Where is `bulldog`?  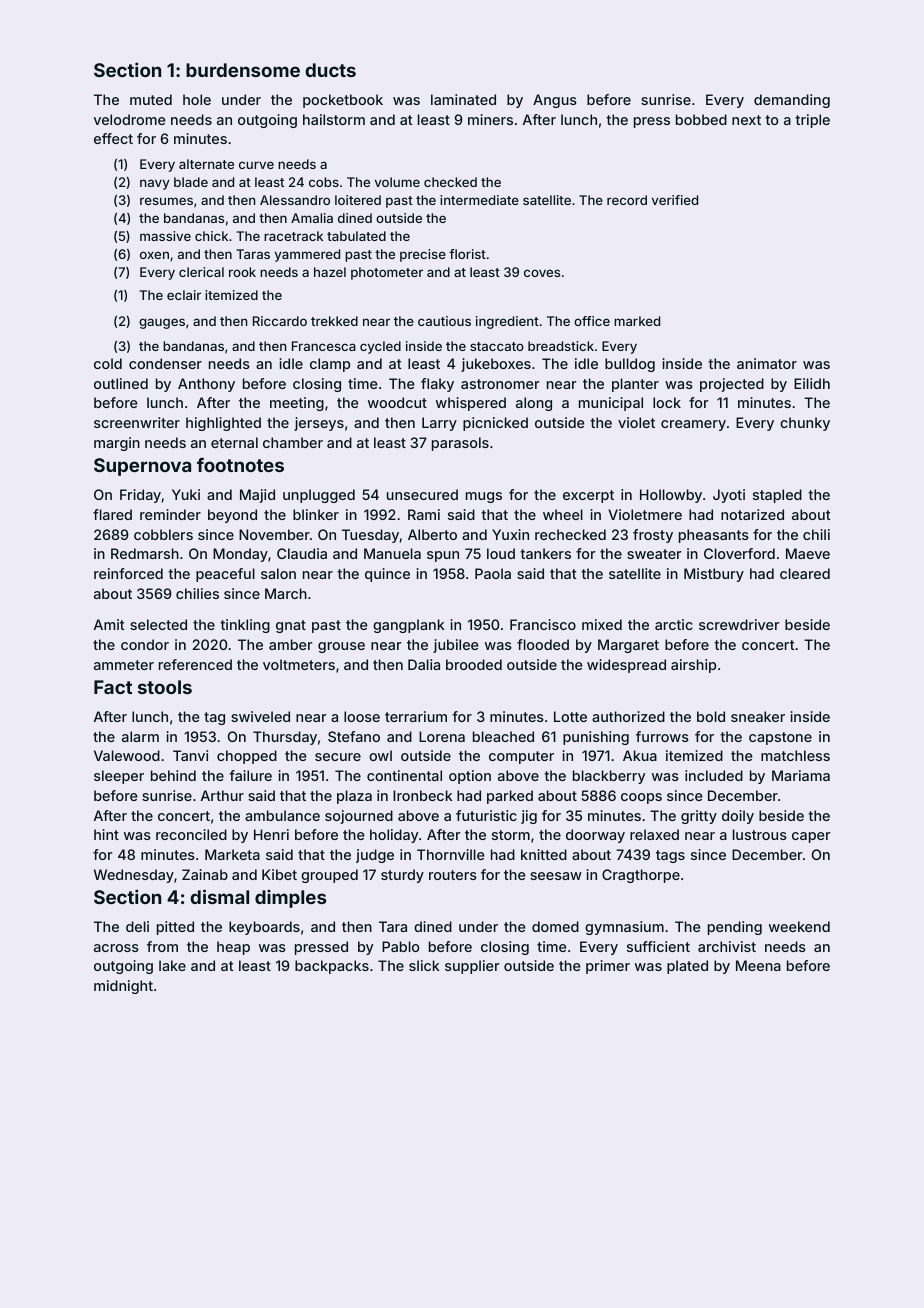
bulldog is located at coordinates (630, 365).
